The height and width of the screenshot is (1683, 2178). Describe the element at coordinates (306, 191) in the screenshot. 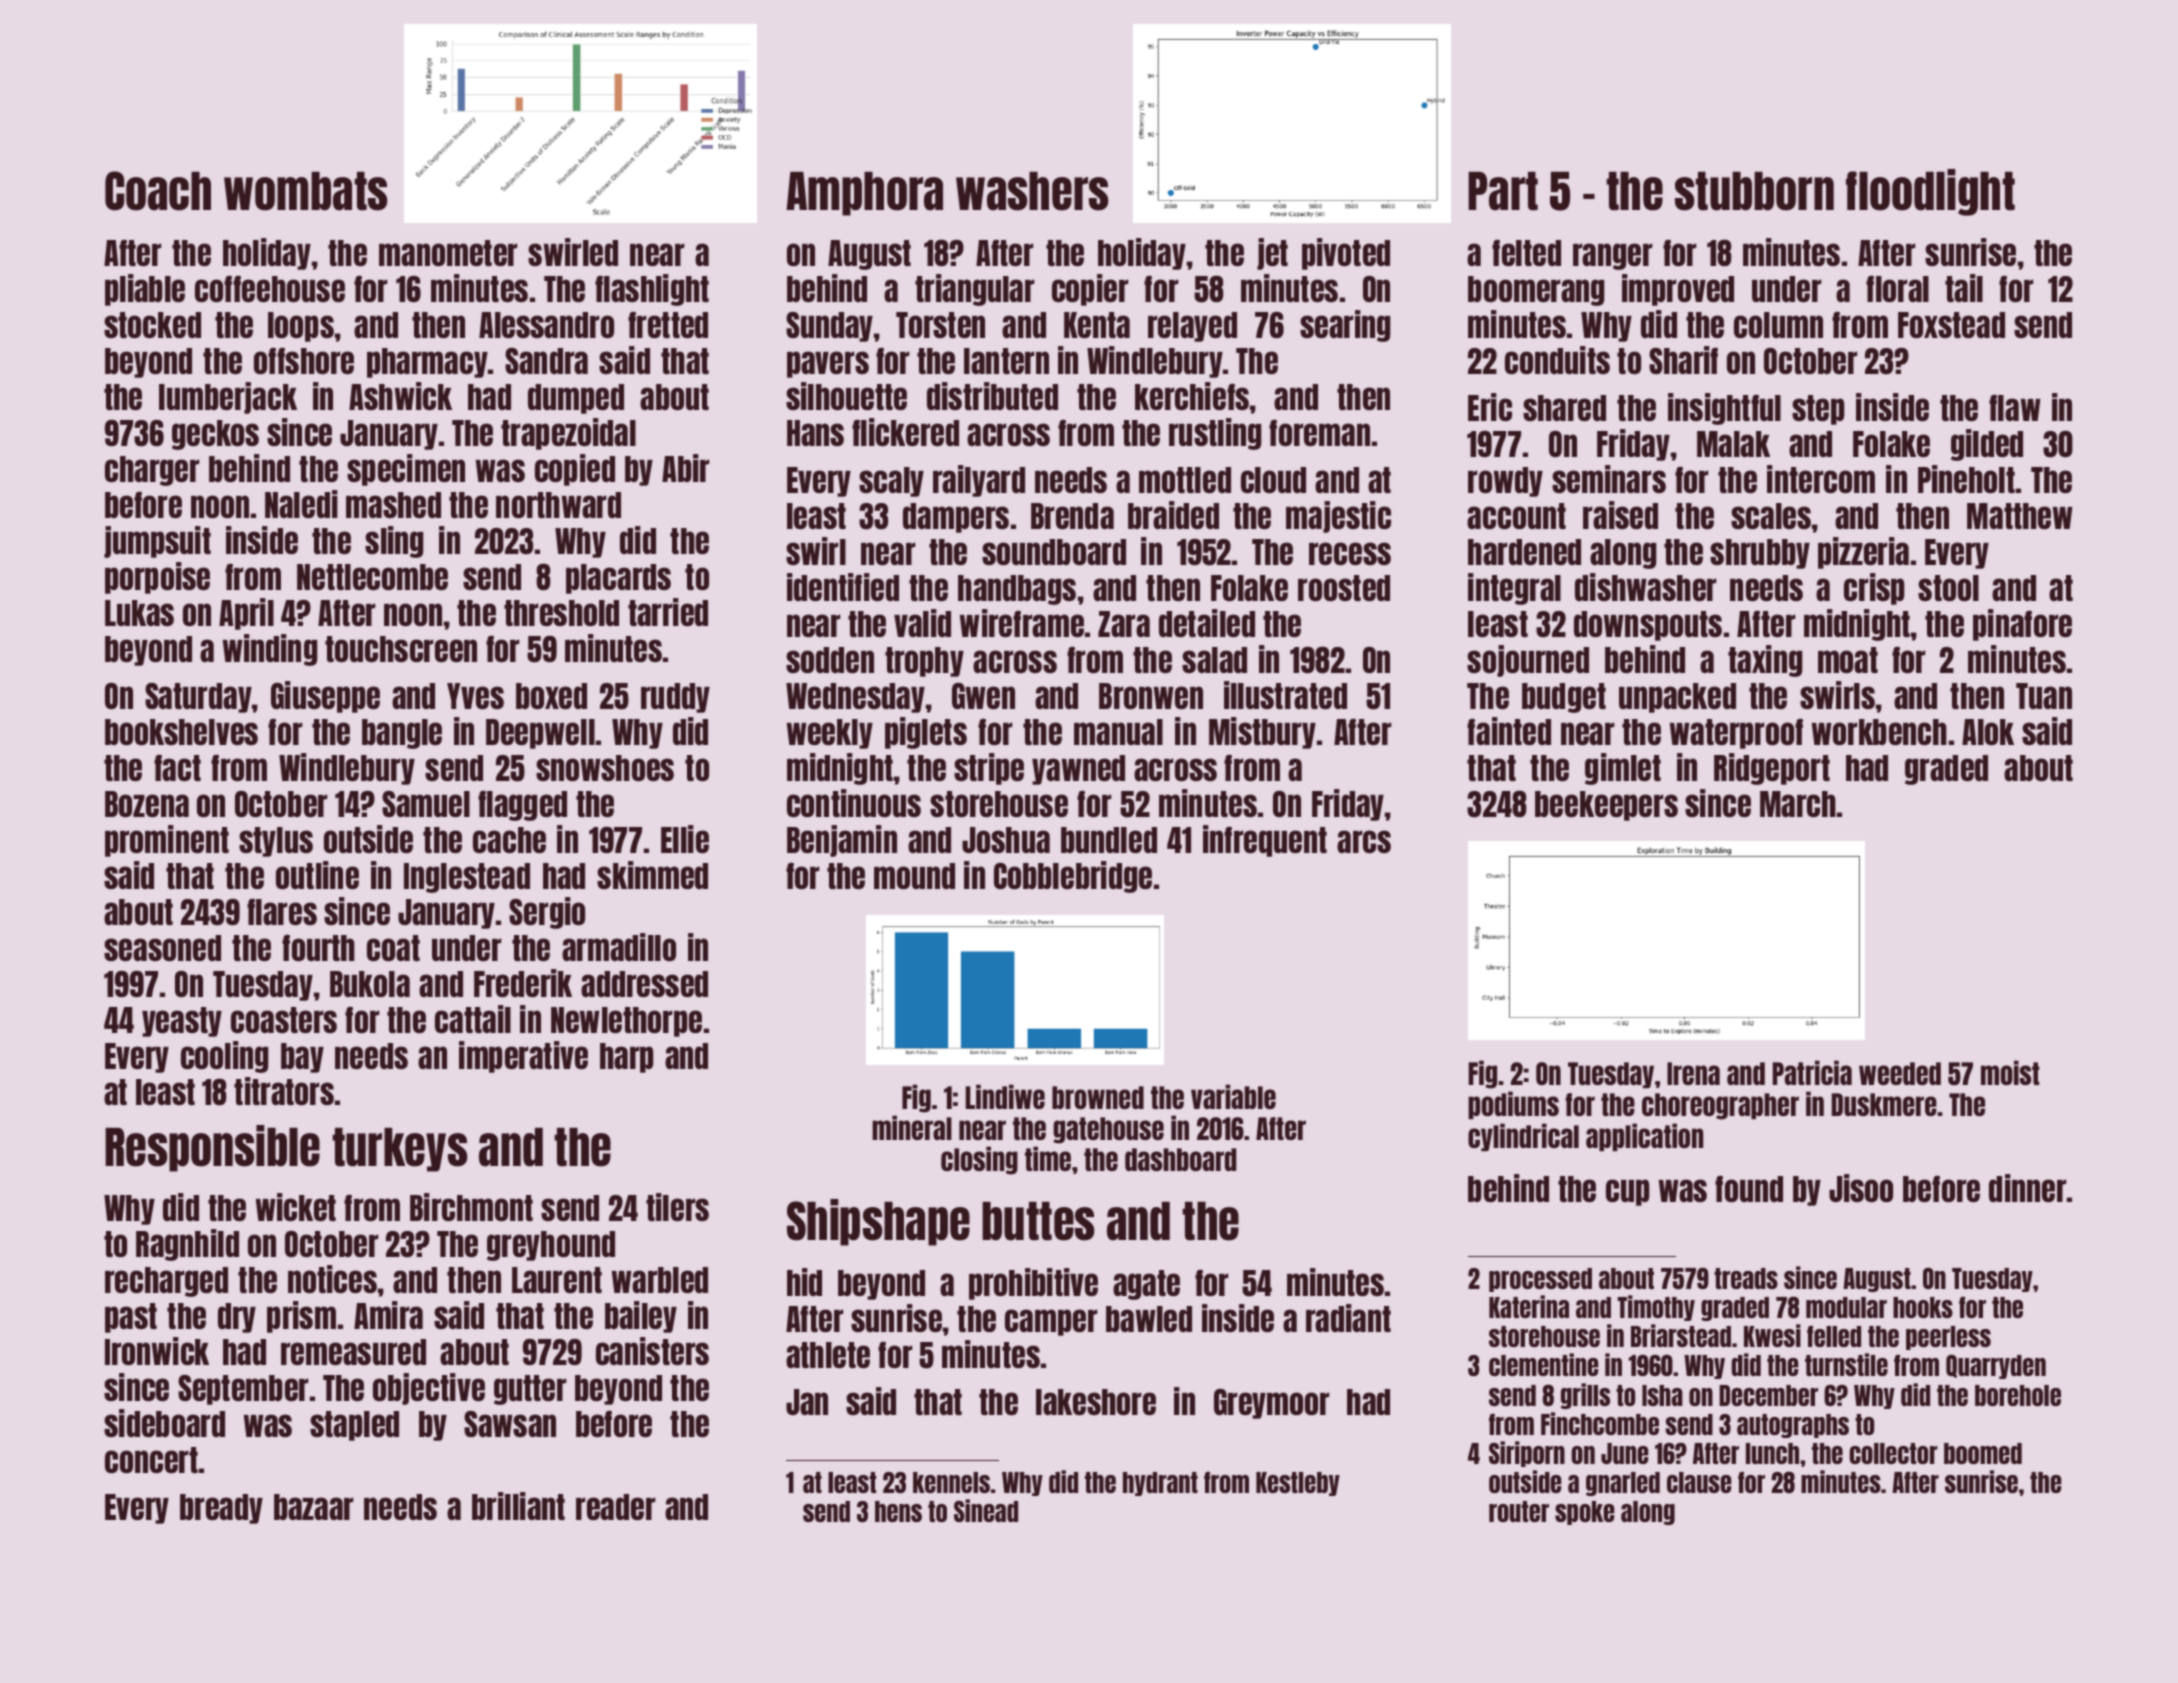

I see `wombats` at that location.
